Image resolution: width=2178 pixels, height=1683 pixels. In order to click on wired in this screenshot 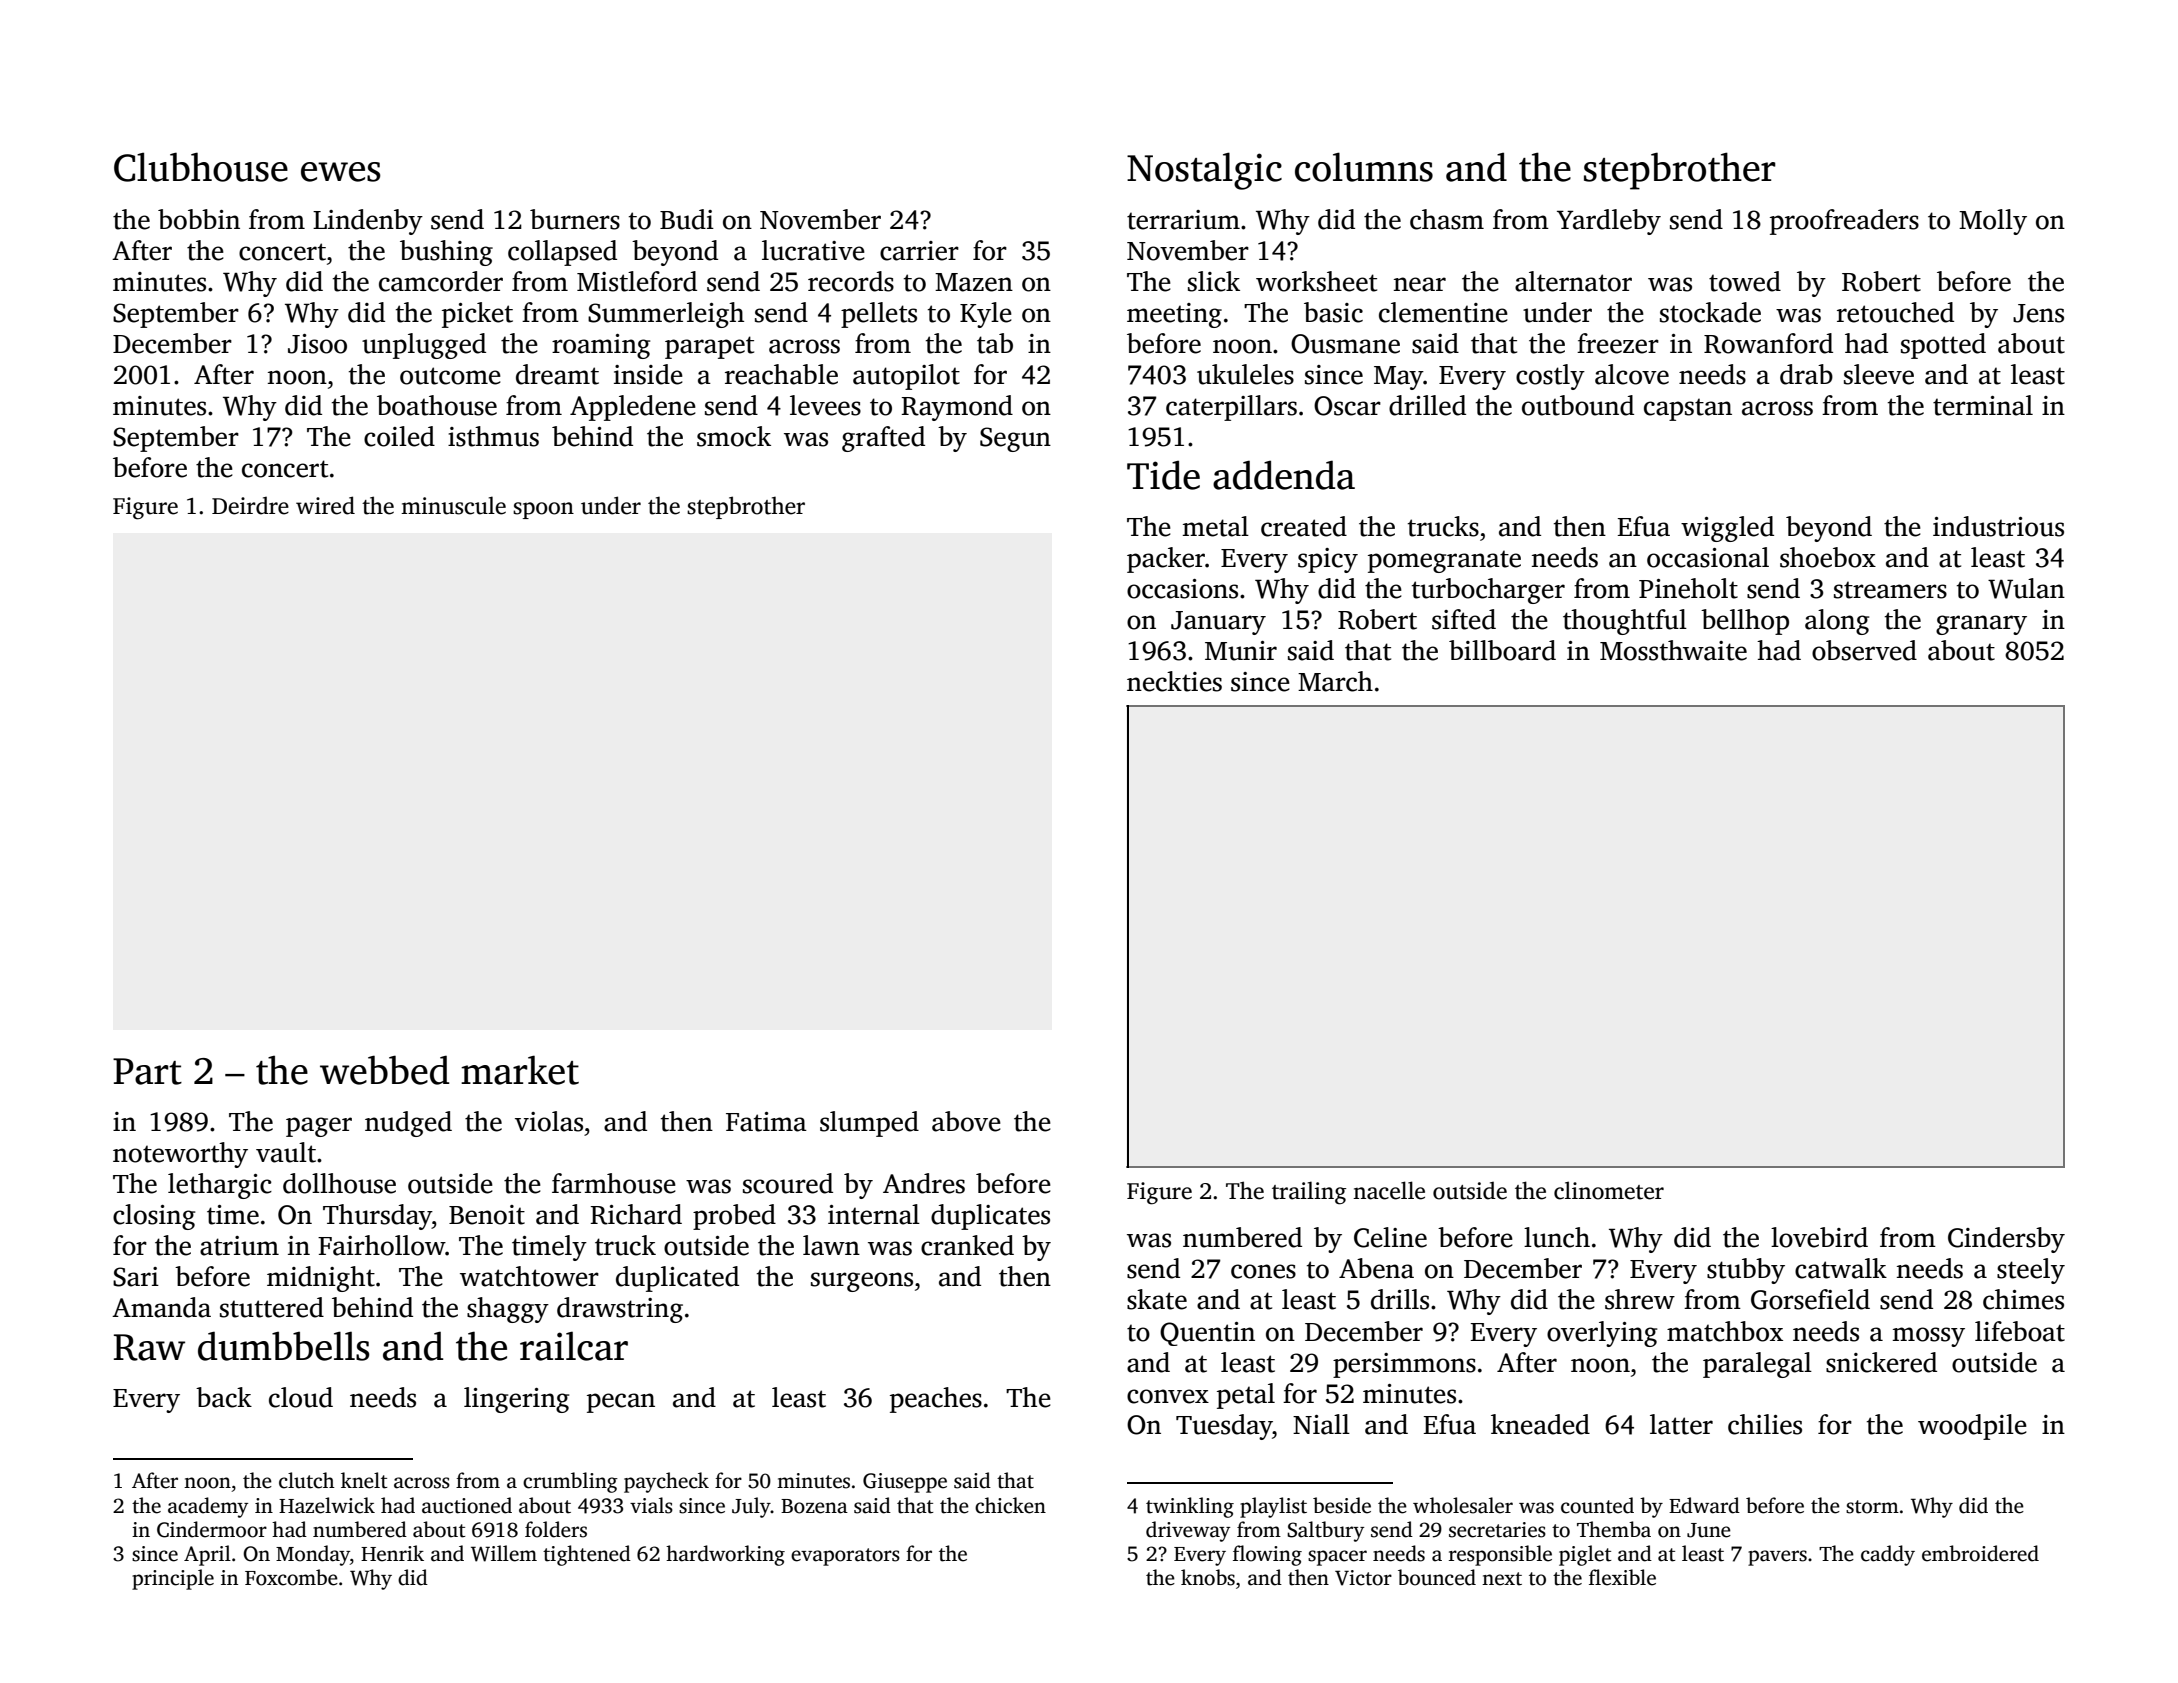, I will do `click(325, 505)`.
